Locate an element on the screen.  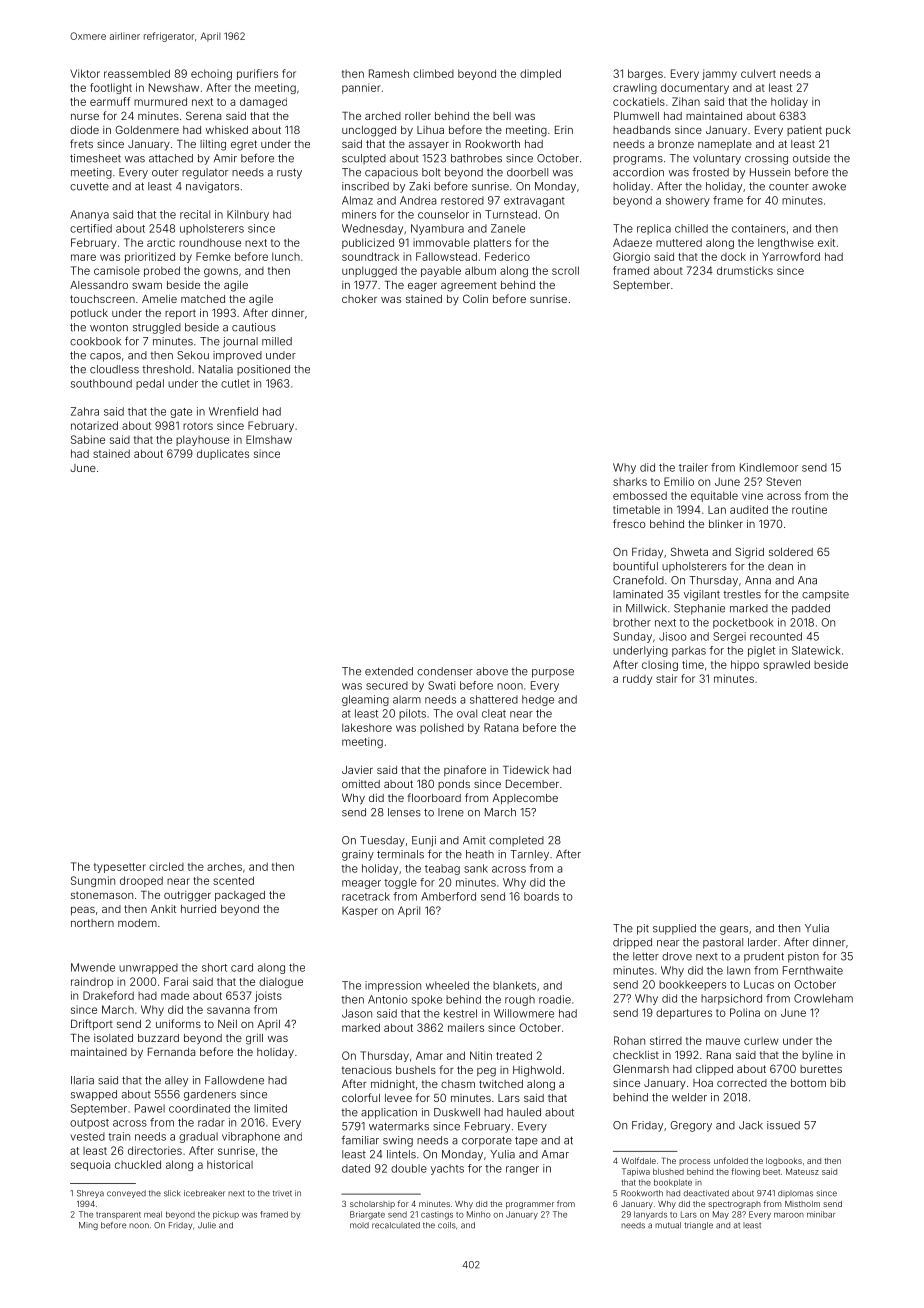
Yarrowford is located at coordinates (791, 256).
